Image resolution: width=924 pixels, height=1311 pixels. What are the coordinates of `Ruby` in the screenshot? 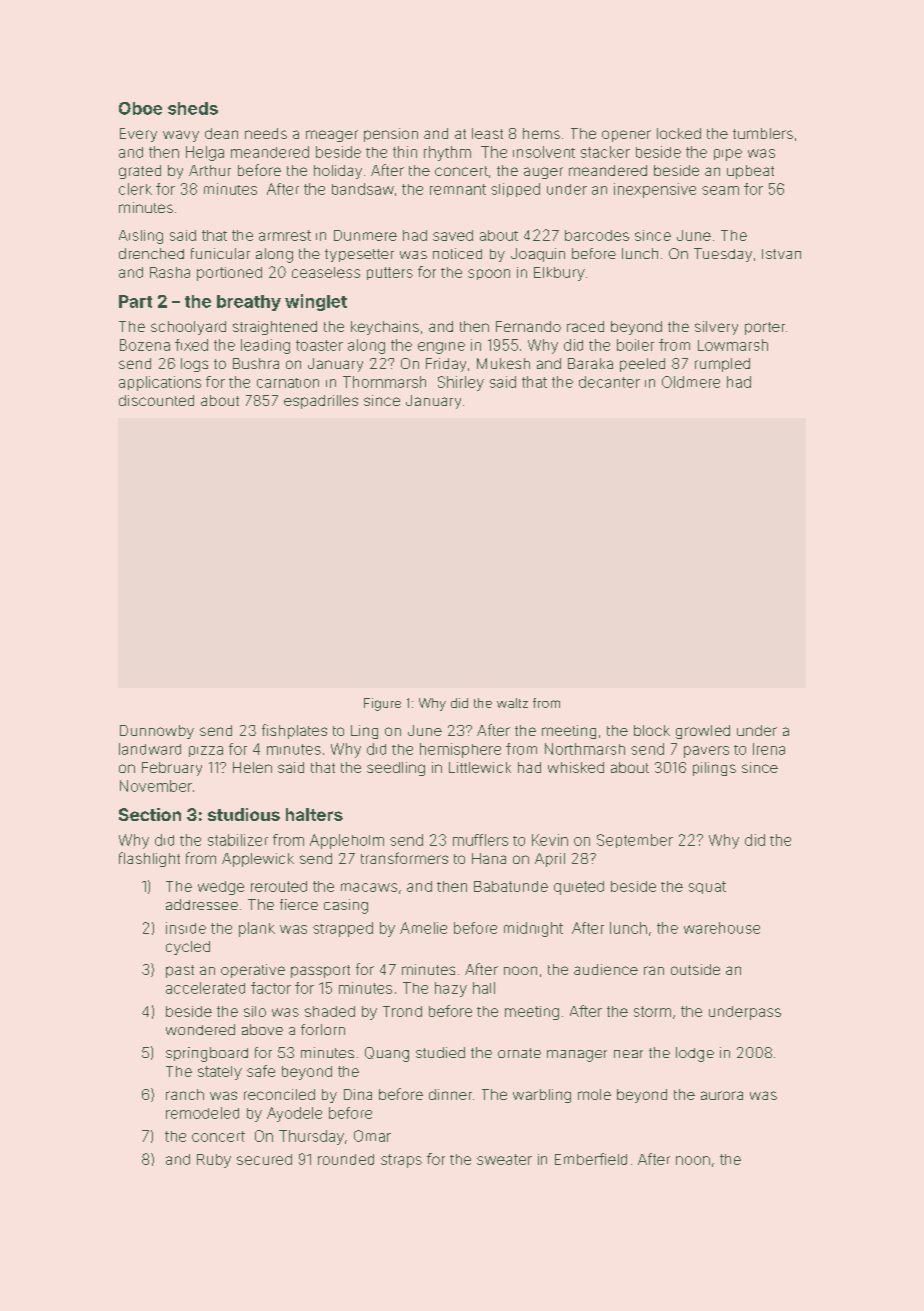 It's located at (214, 1161).
